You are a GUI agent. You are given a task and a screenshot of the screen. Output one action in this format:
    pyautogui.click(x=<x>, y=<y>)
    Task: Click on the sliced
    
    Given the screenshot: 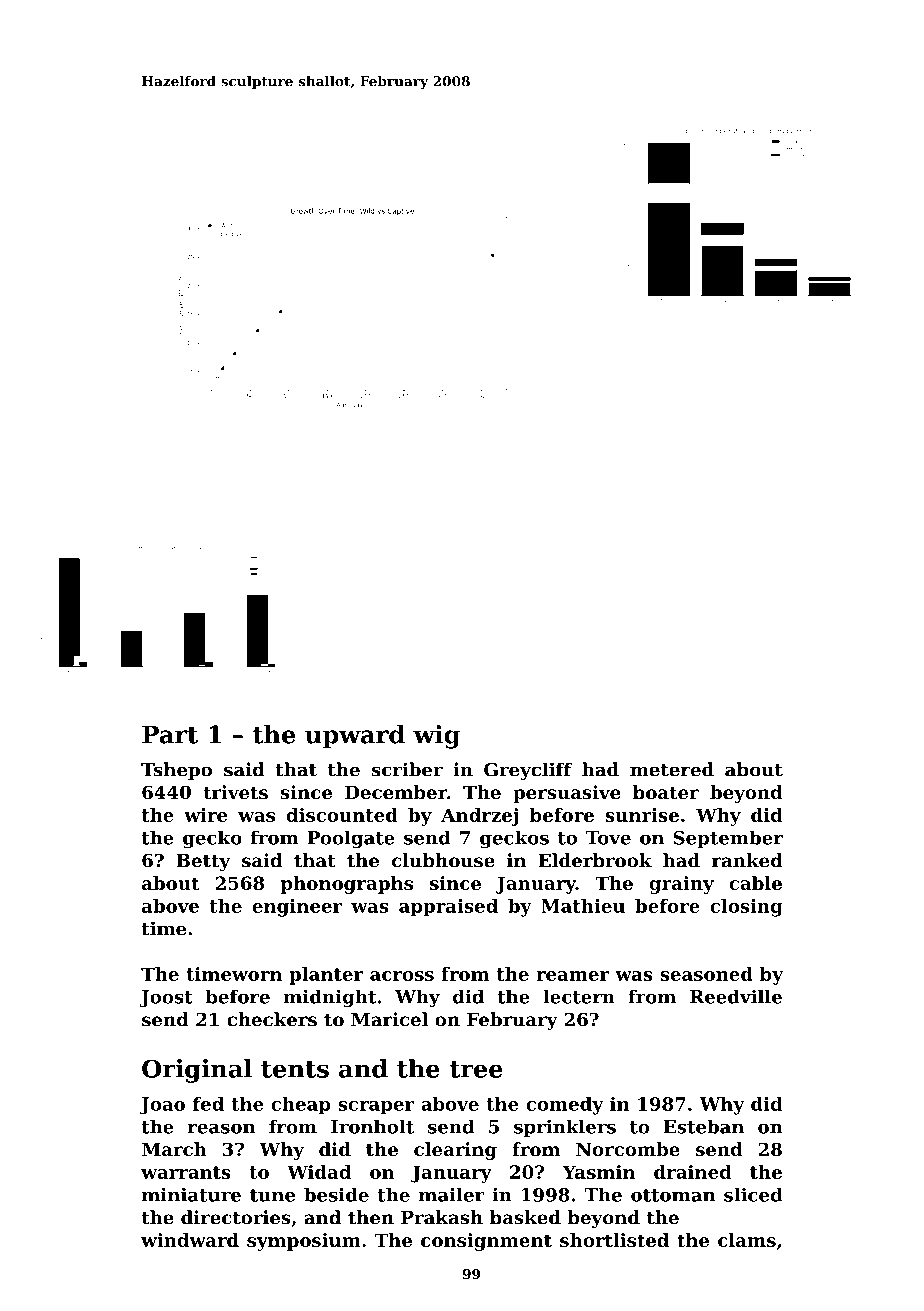 What is the action you would take?
    pyautogui.click(x=753, y=1194)
